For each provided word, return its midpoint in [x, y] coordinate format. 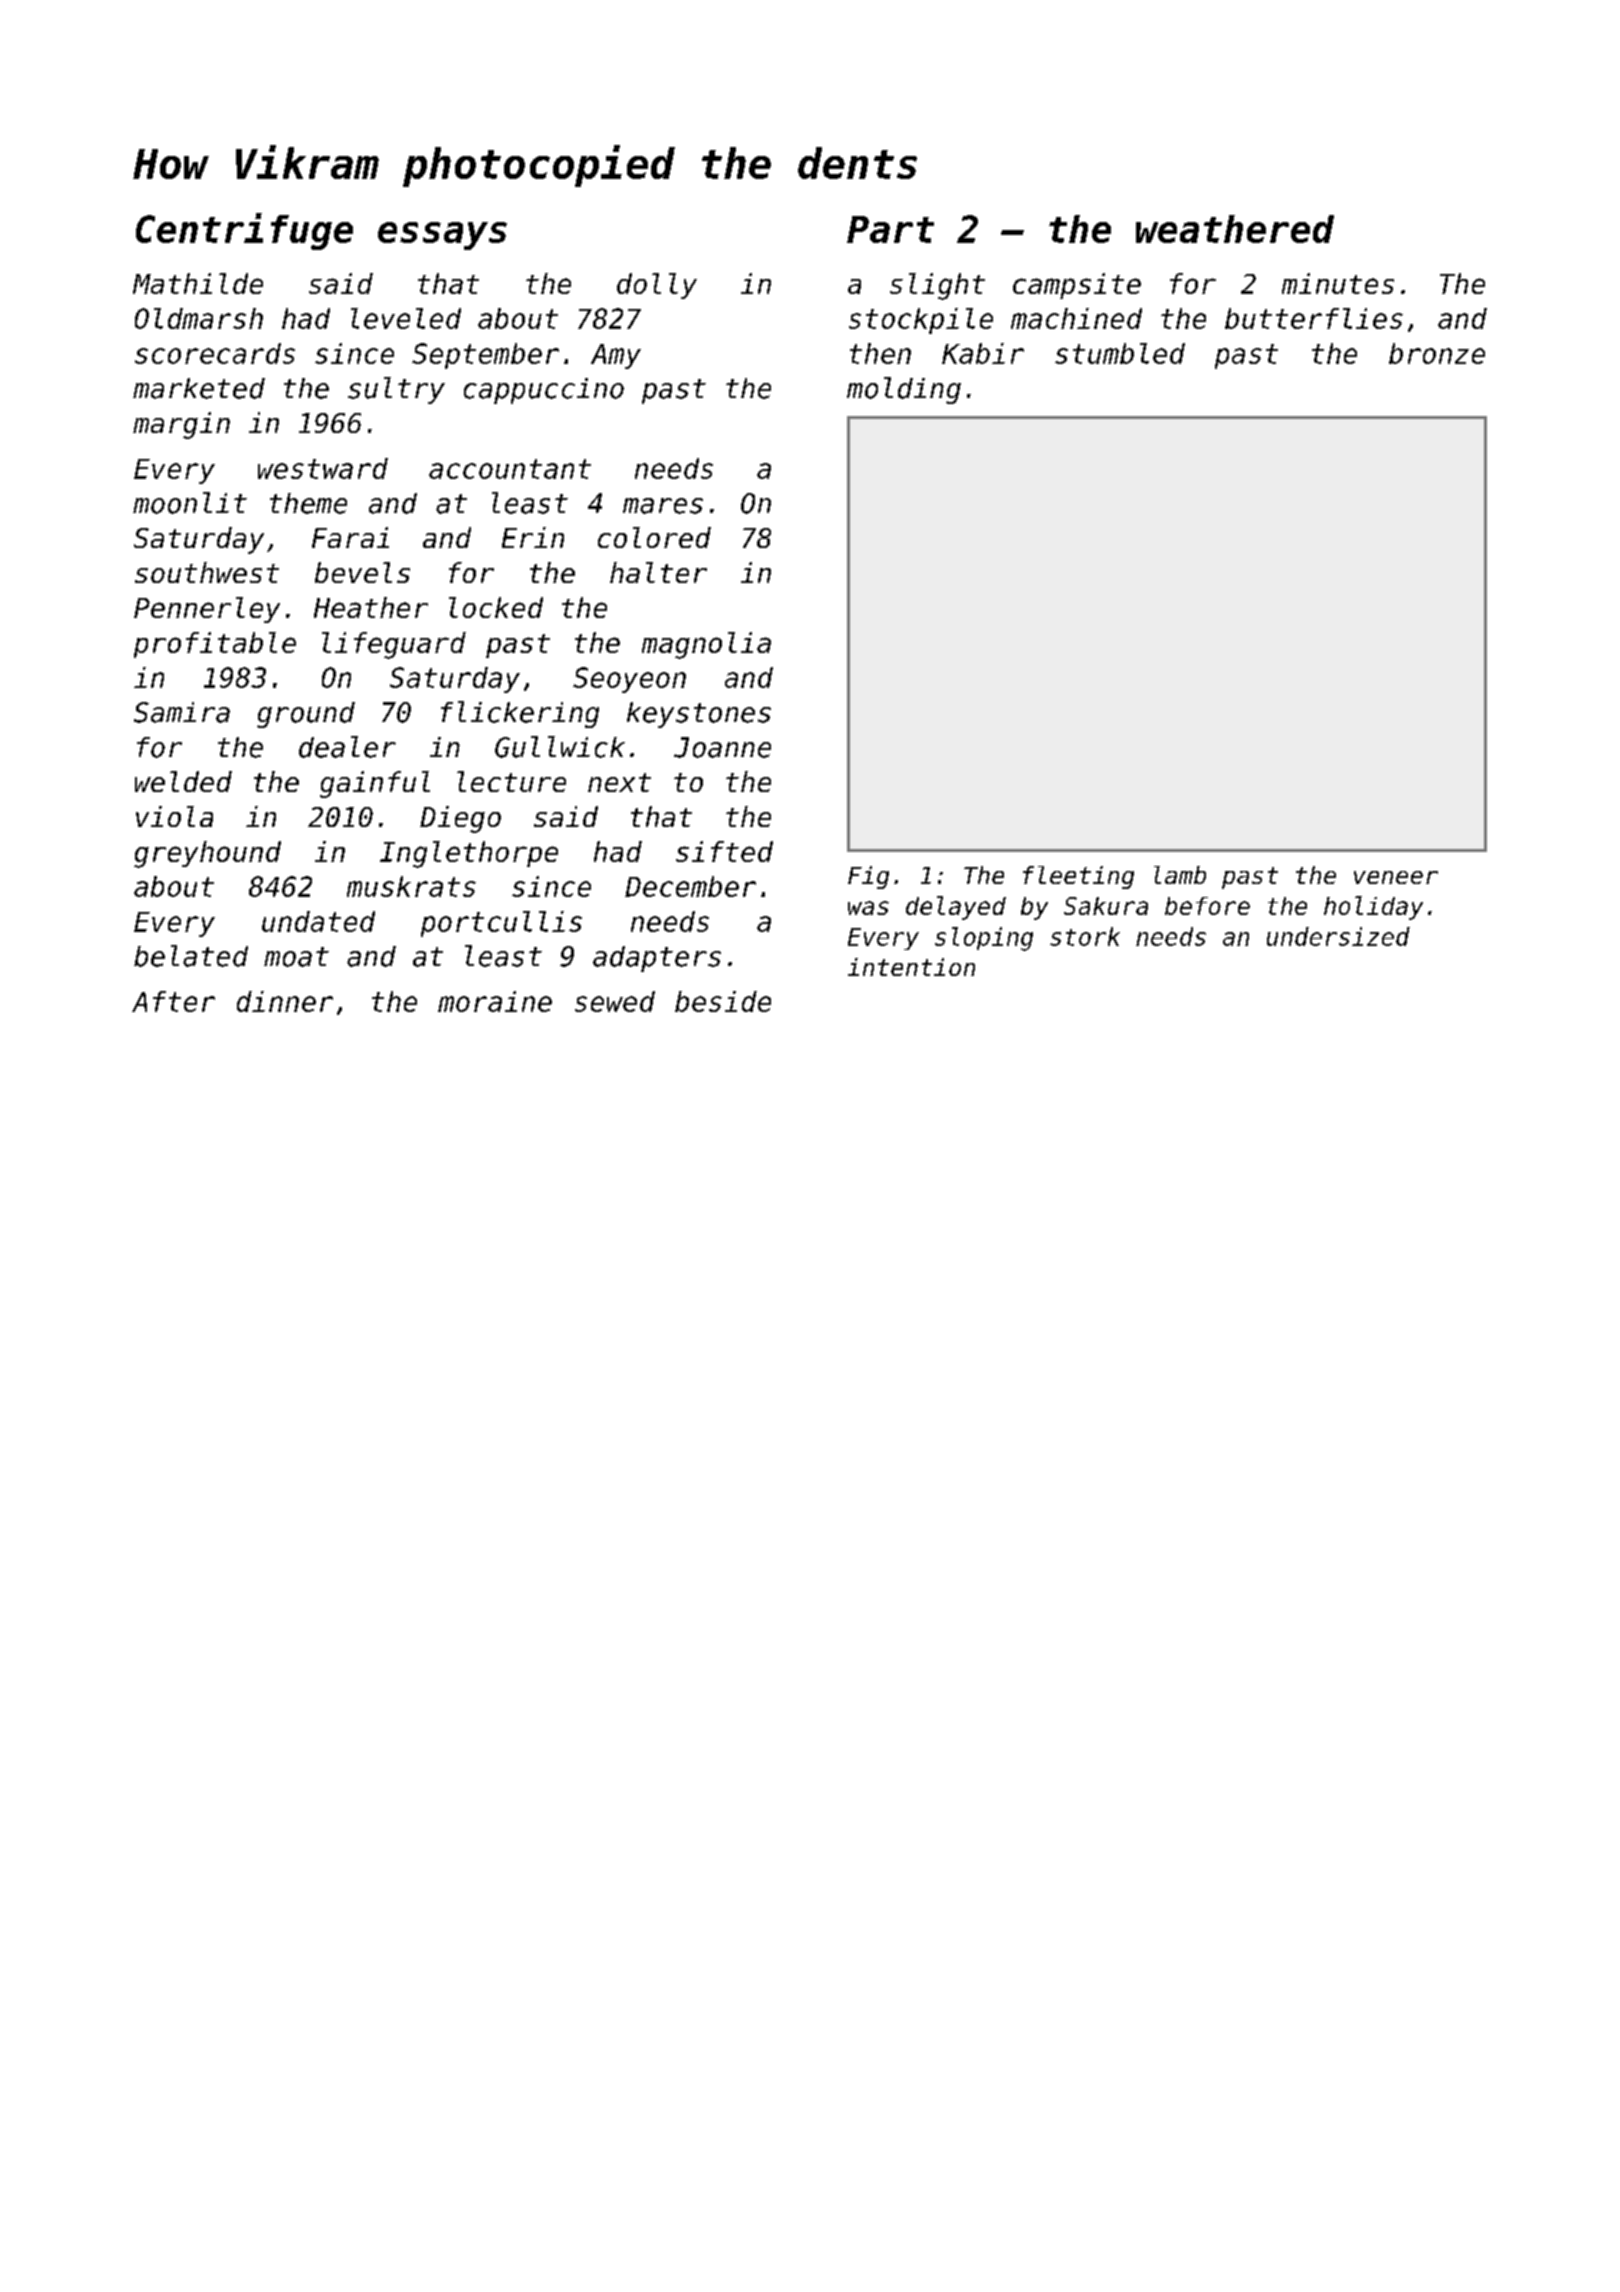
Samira [182, 712]
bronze [1437, 353]
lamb [1180, 875]
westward [323, 468]
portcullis [501, 924]
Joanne [722, 747]
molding [904, 390]
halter [658, 572]
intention [911, 967]
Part [890, 229]
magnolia [706, 645]
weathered [1235, 229]
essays [442, 236]
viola [174, 816]
